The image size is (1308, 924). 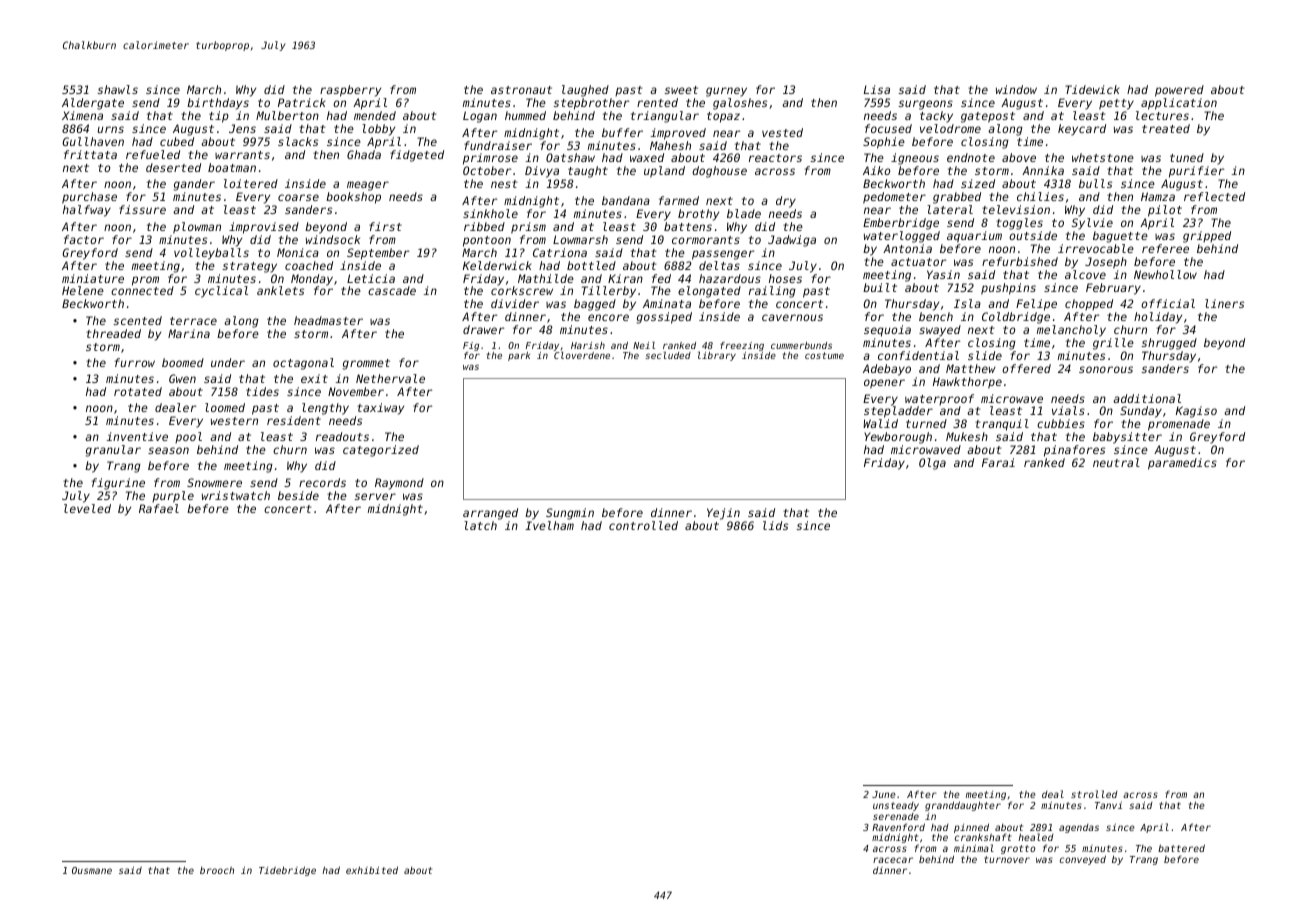 What do you see at coordinates (217, 870) in the screenshot?
I see `brooch` at bounding box center [217, 870].
